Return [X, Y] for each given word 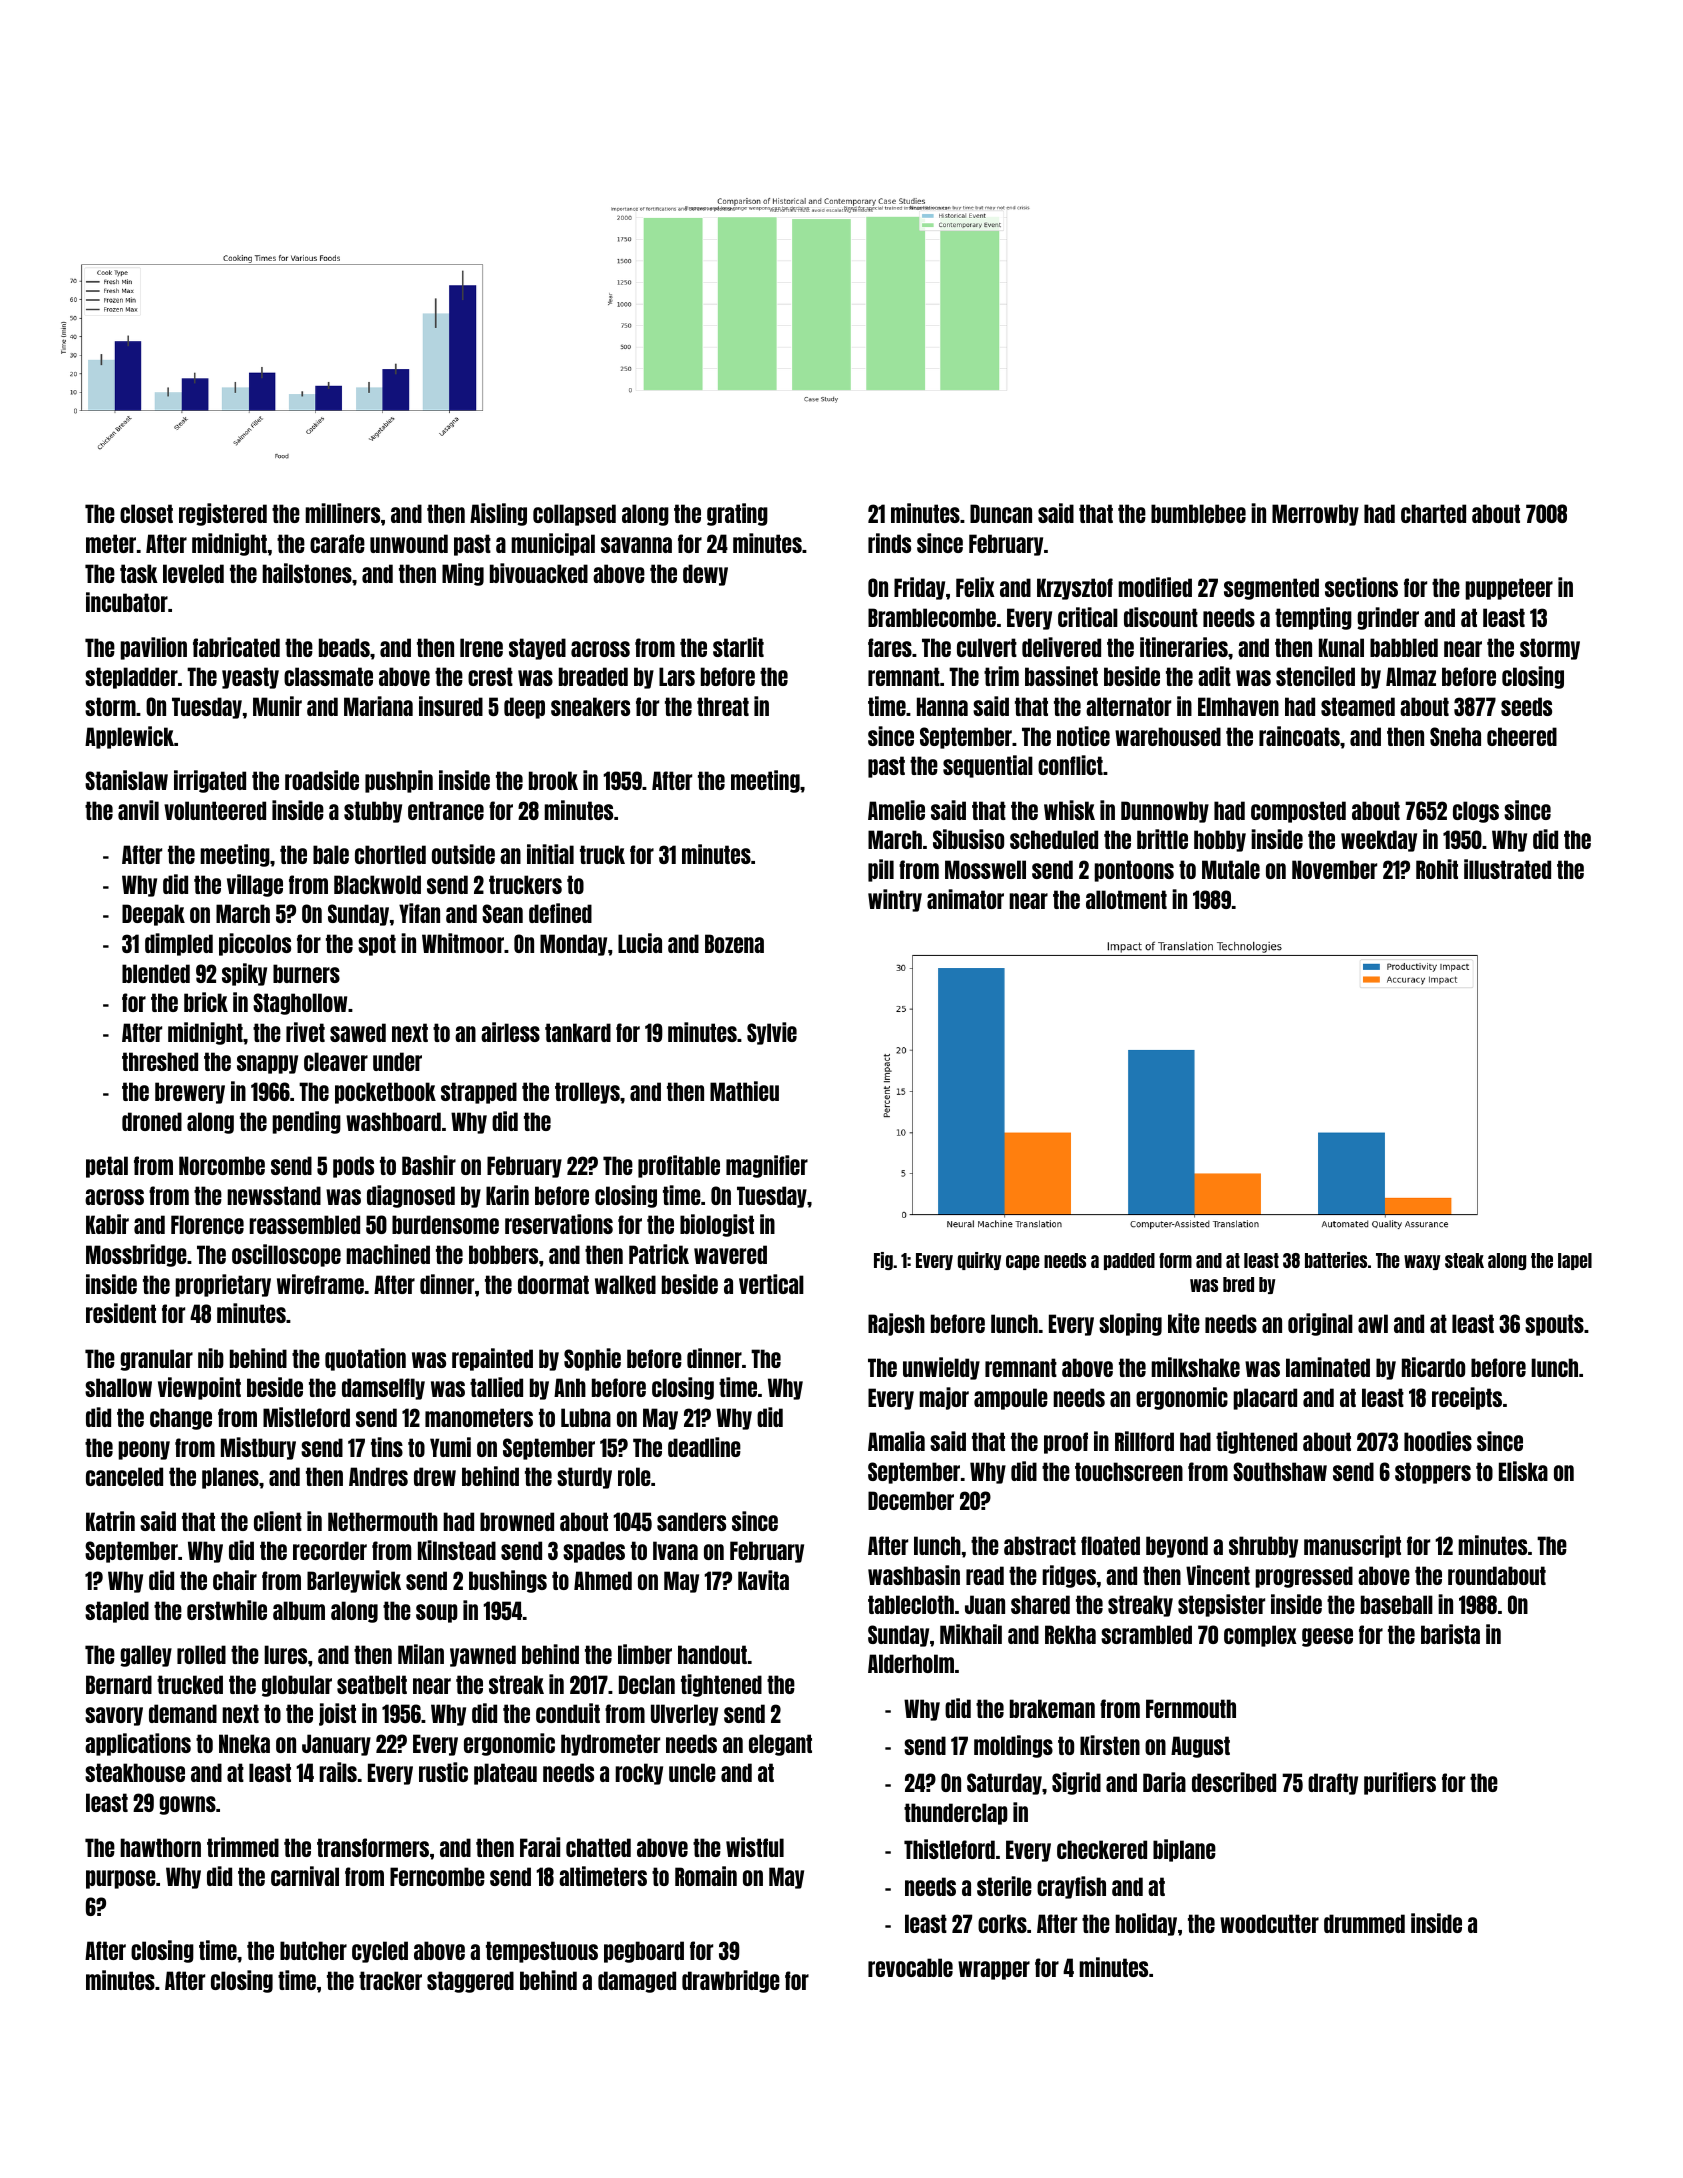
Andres [378, 1476]
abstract [1040, 1545]
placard [1265, 1399]
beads [344, 647]
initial [550, 854]
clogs [1476, 812]
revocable [910, 1967]
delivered [1061, 647]
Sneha [1455, 736]
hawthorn [160, 1847]
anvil [138, 810]
